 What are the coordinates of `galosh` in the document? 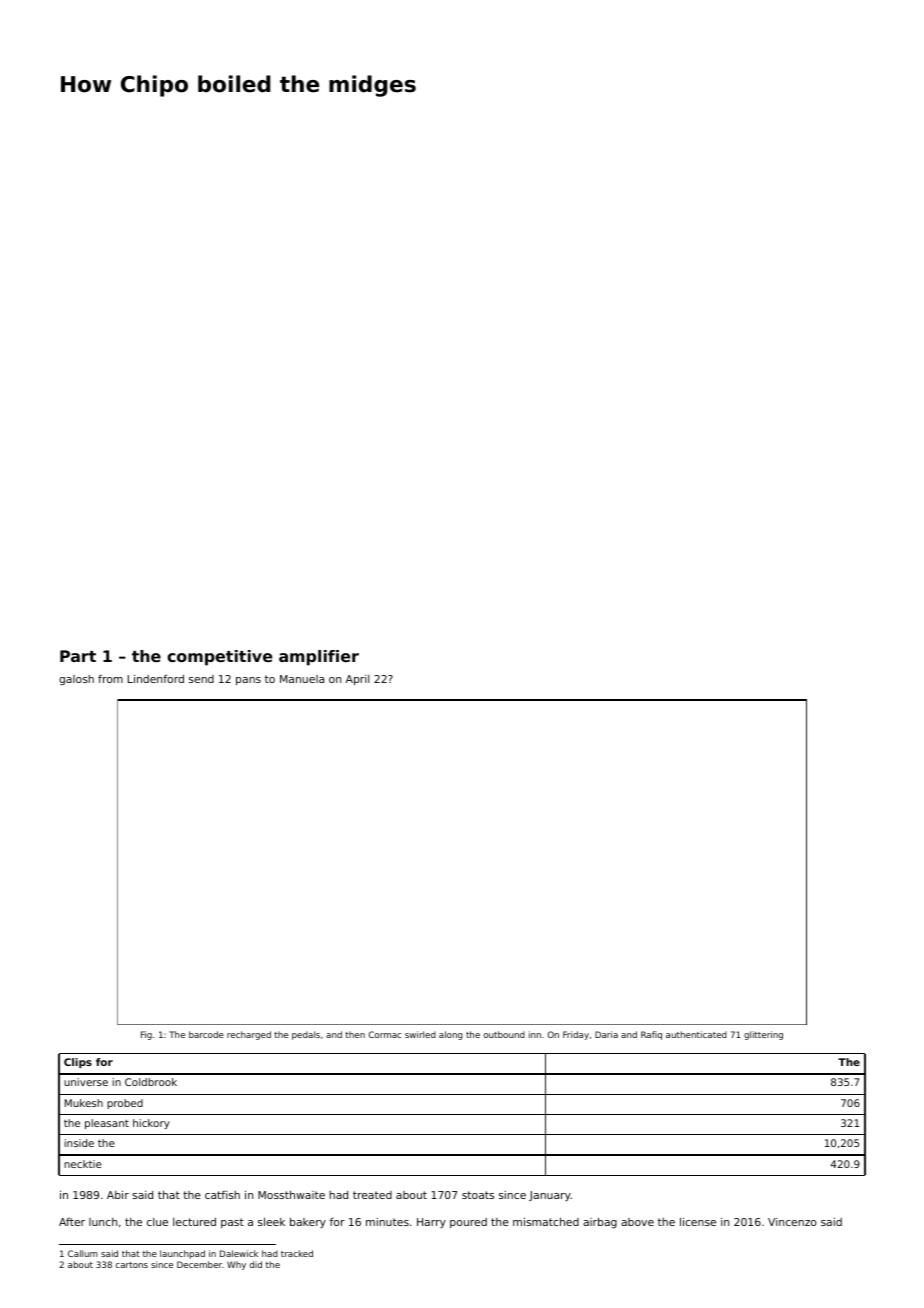 It's located at (76, 680).
